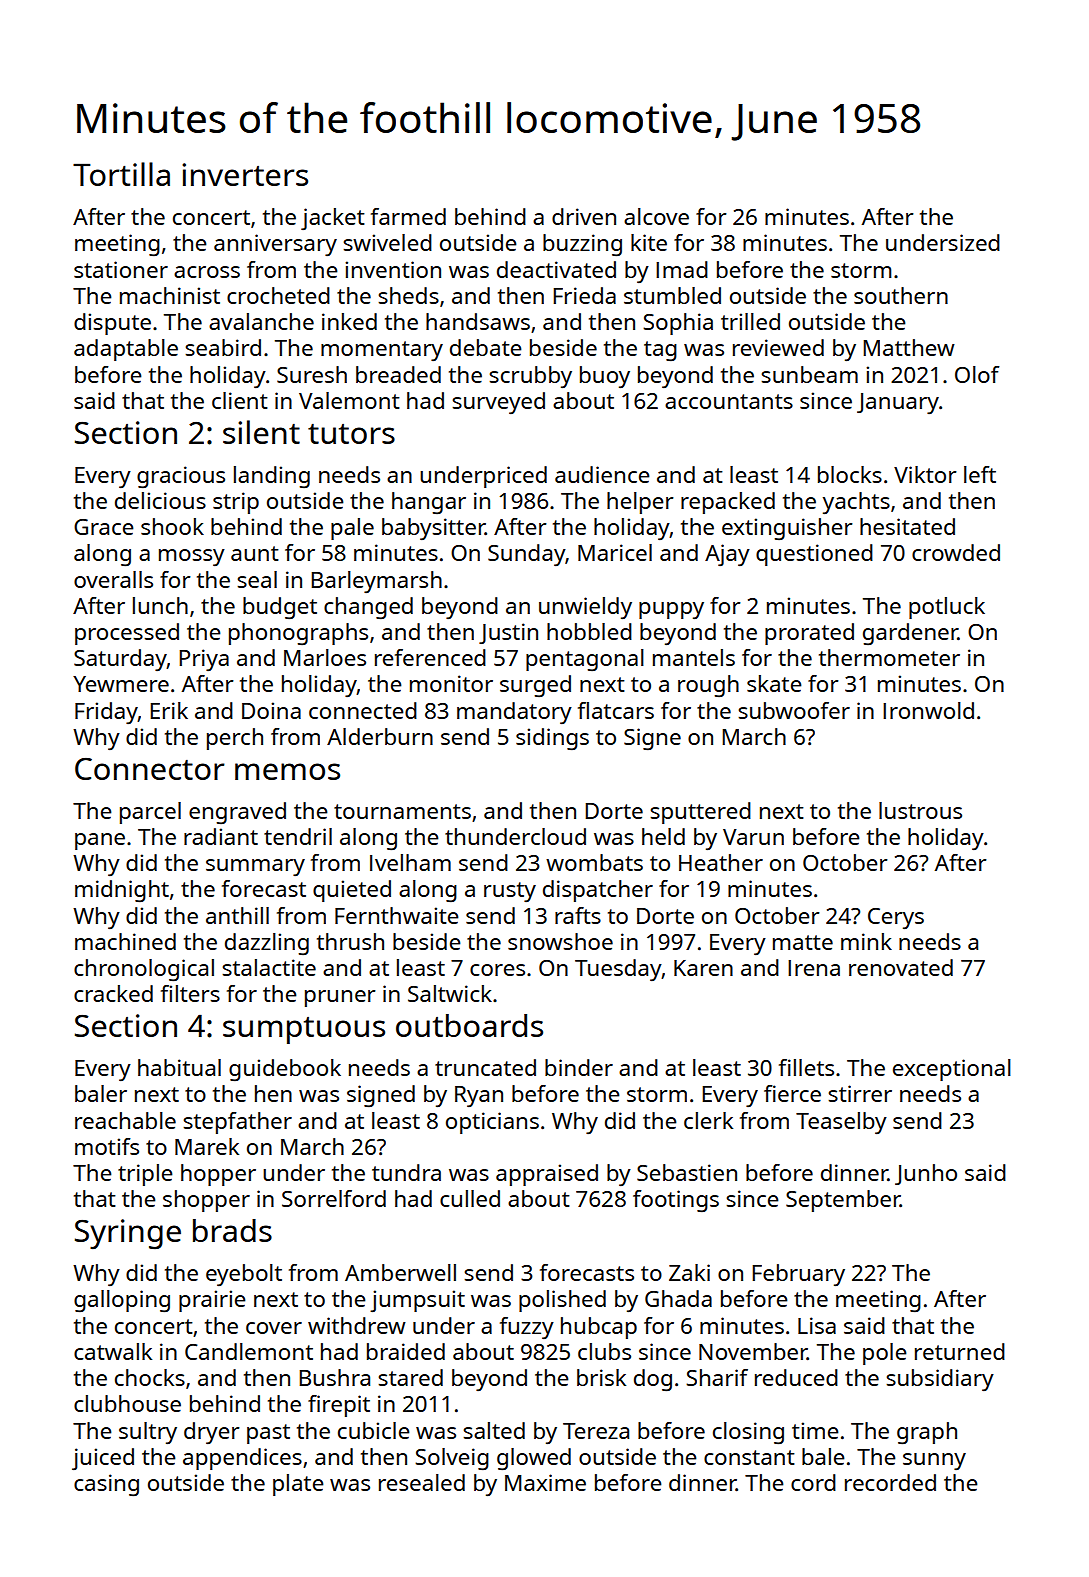 The height and width of the document is (1577, 1089). Describe the element at coordinates (920, 810) in the document. I see `lustrous` at that location.
